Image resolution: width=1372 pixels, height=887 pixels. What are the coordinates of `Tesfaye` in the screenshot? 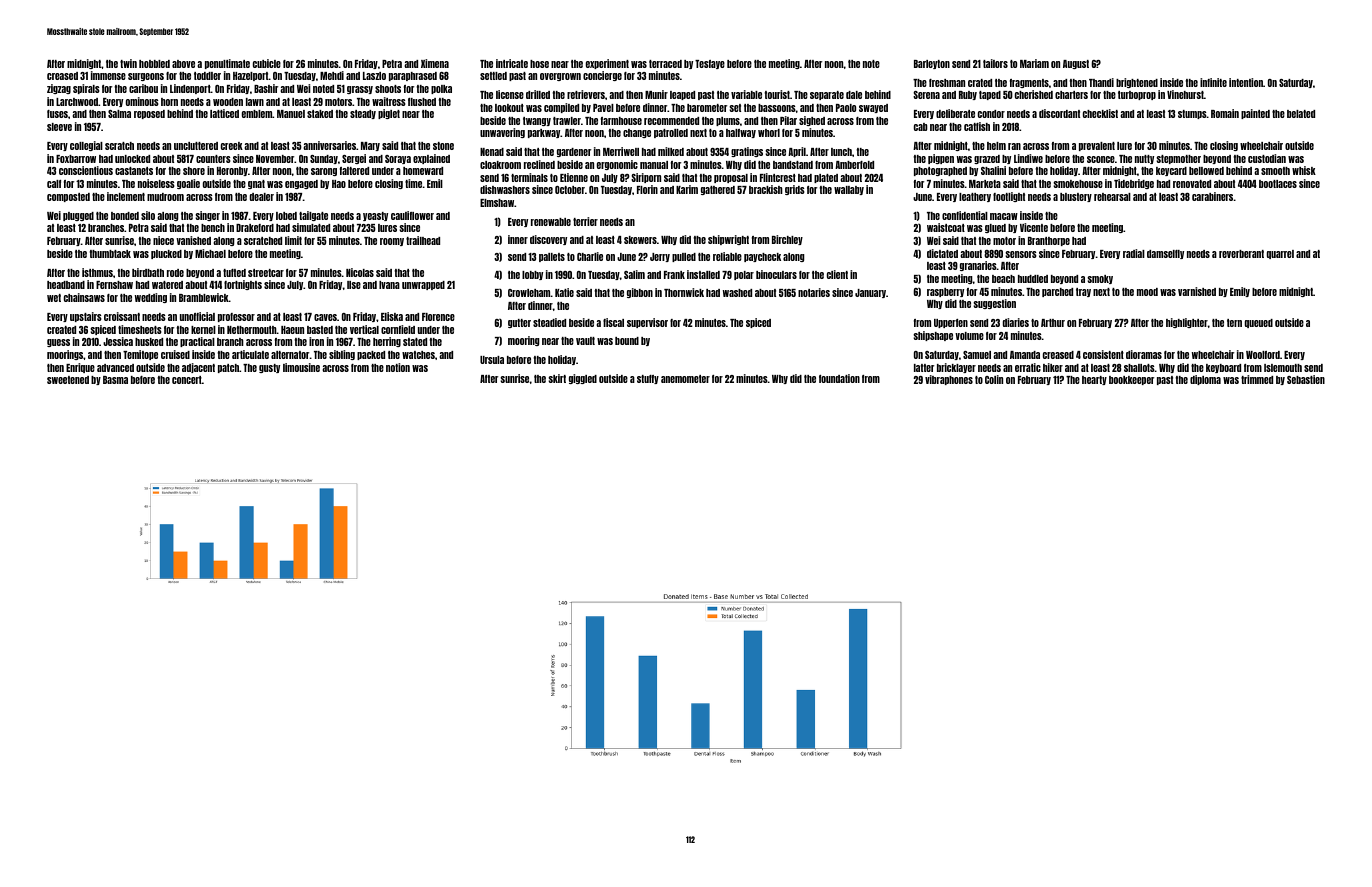 It's located at (710, 64).
